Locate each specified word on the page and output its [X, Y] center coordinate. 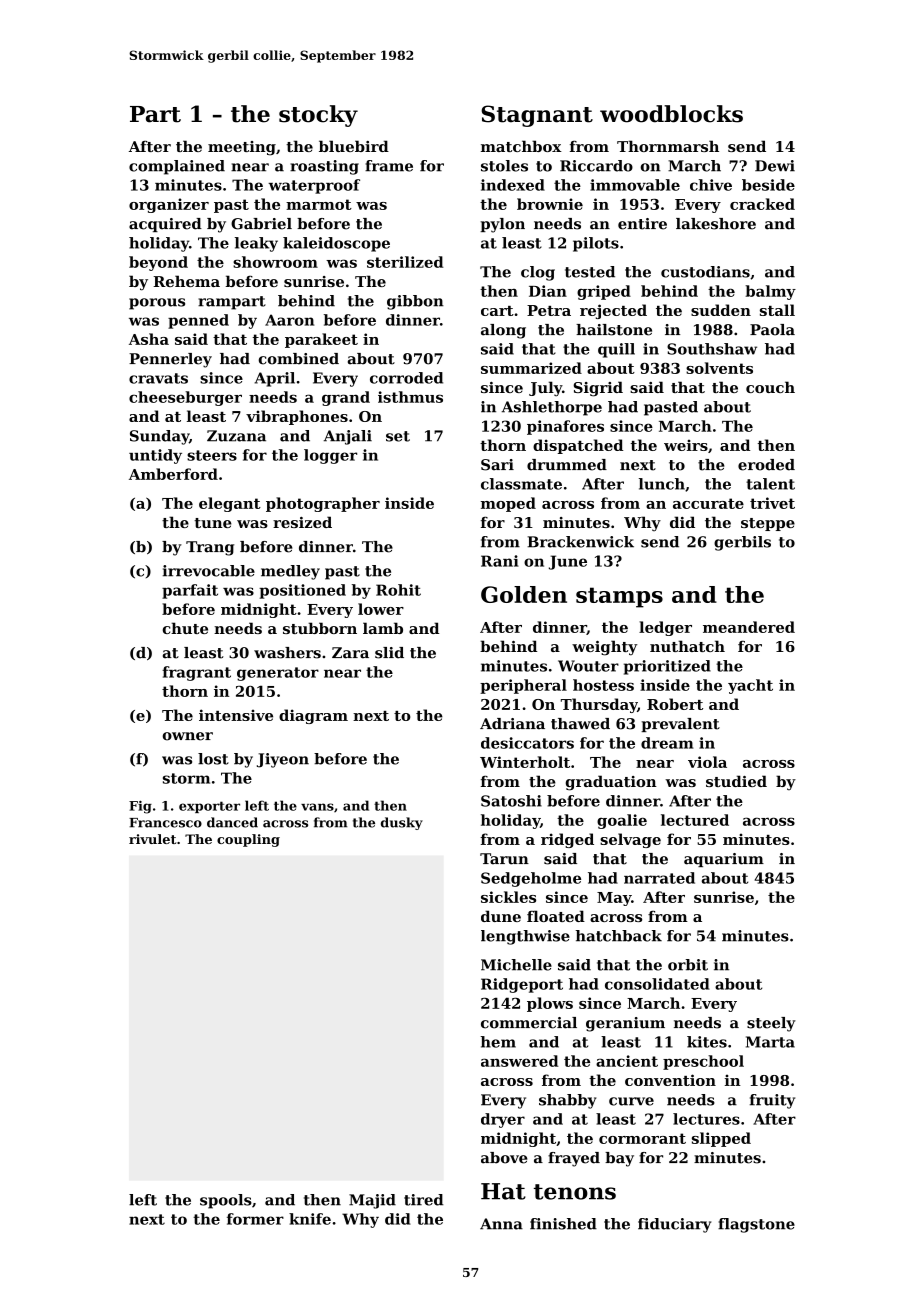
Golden [524, 594]
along [503, 331]
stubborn [320, 628]
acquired [165, 225]
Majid [372, 1201]
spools [226, 1201]
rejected [613, 311]
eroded [766, 465]
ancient [627, 1061]
